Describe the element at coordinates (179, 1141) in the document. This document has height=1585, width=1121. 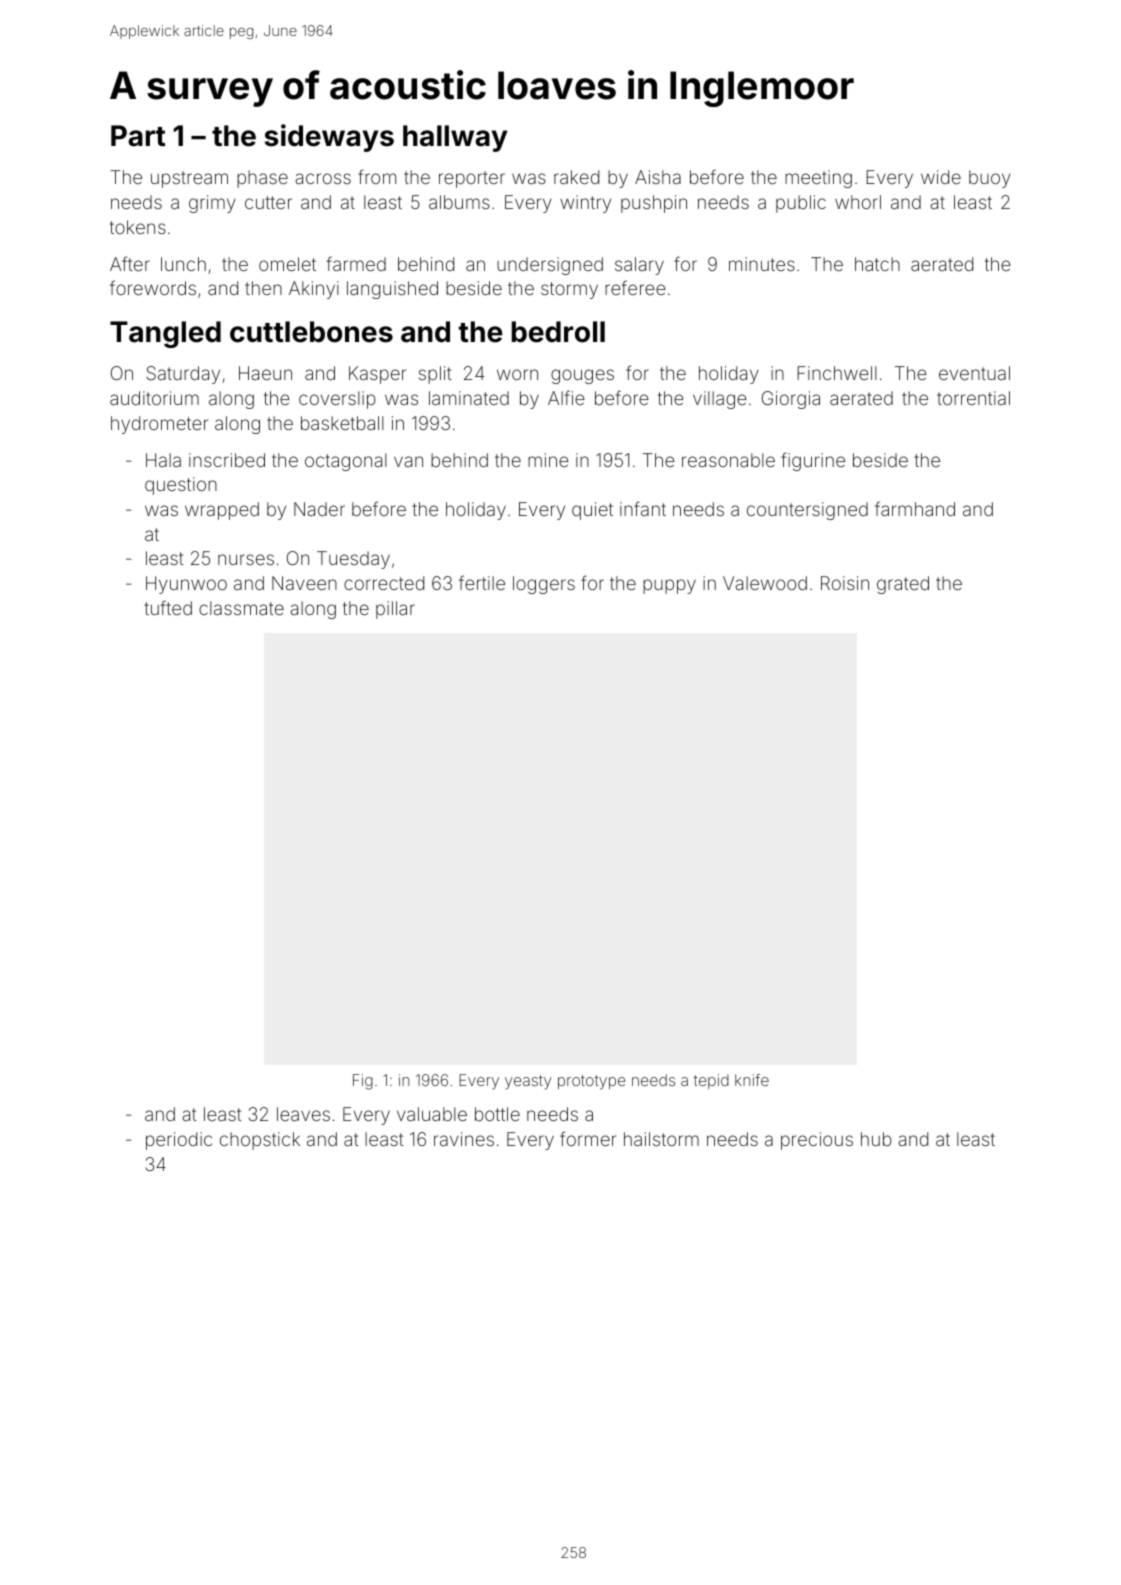
I see `periodic` at that location.
